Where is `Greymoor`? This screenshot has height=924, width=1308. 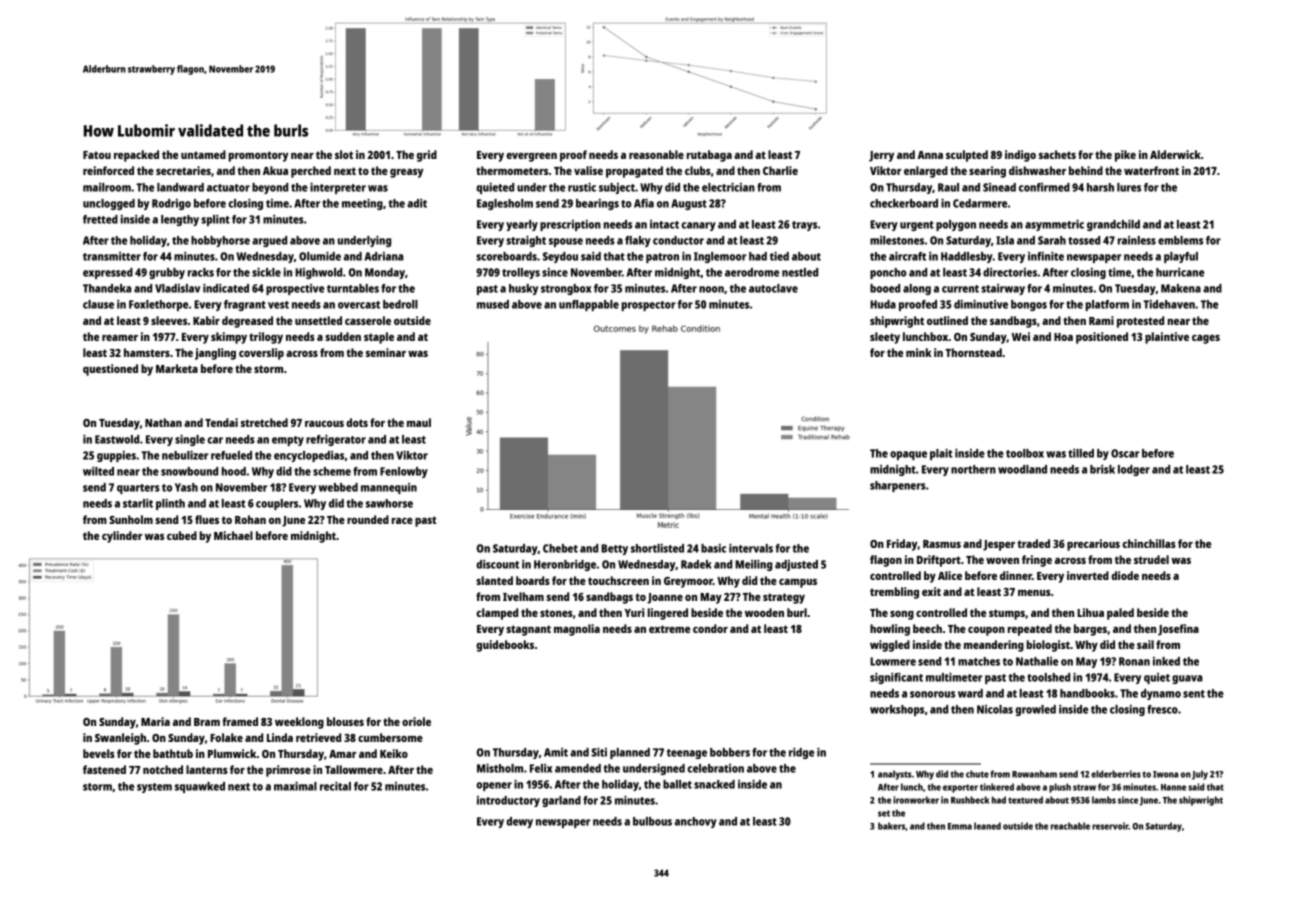
Greymoor is located at coordinates (688, 582).
